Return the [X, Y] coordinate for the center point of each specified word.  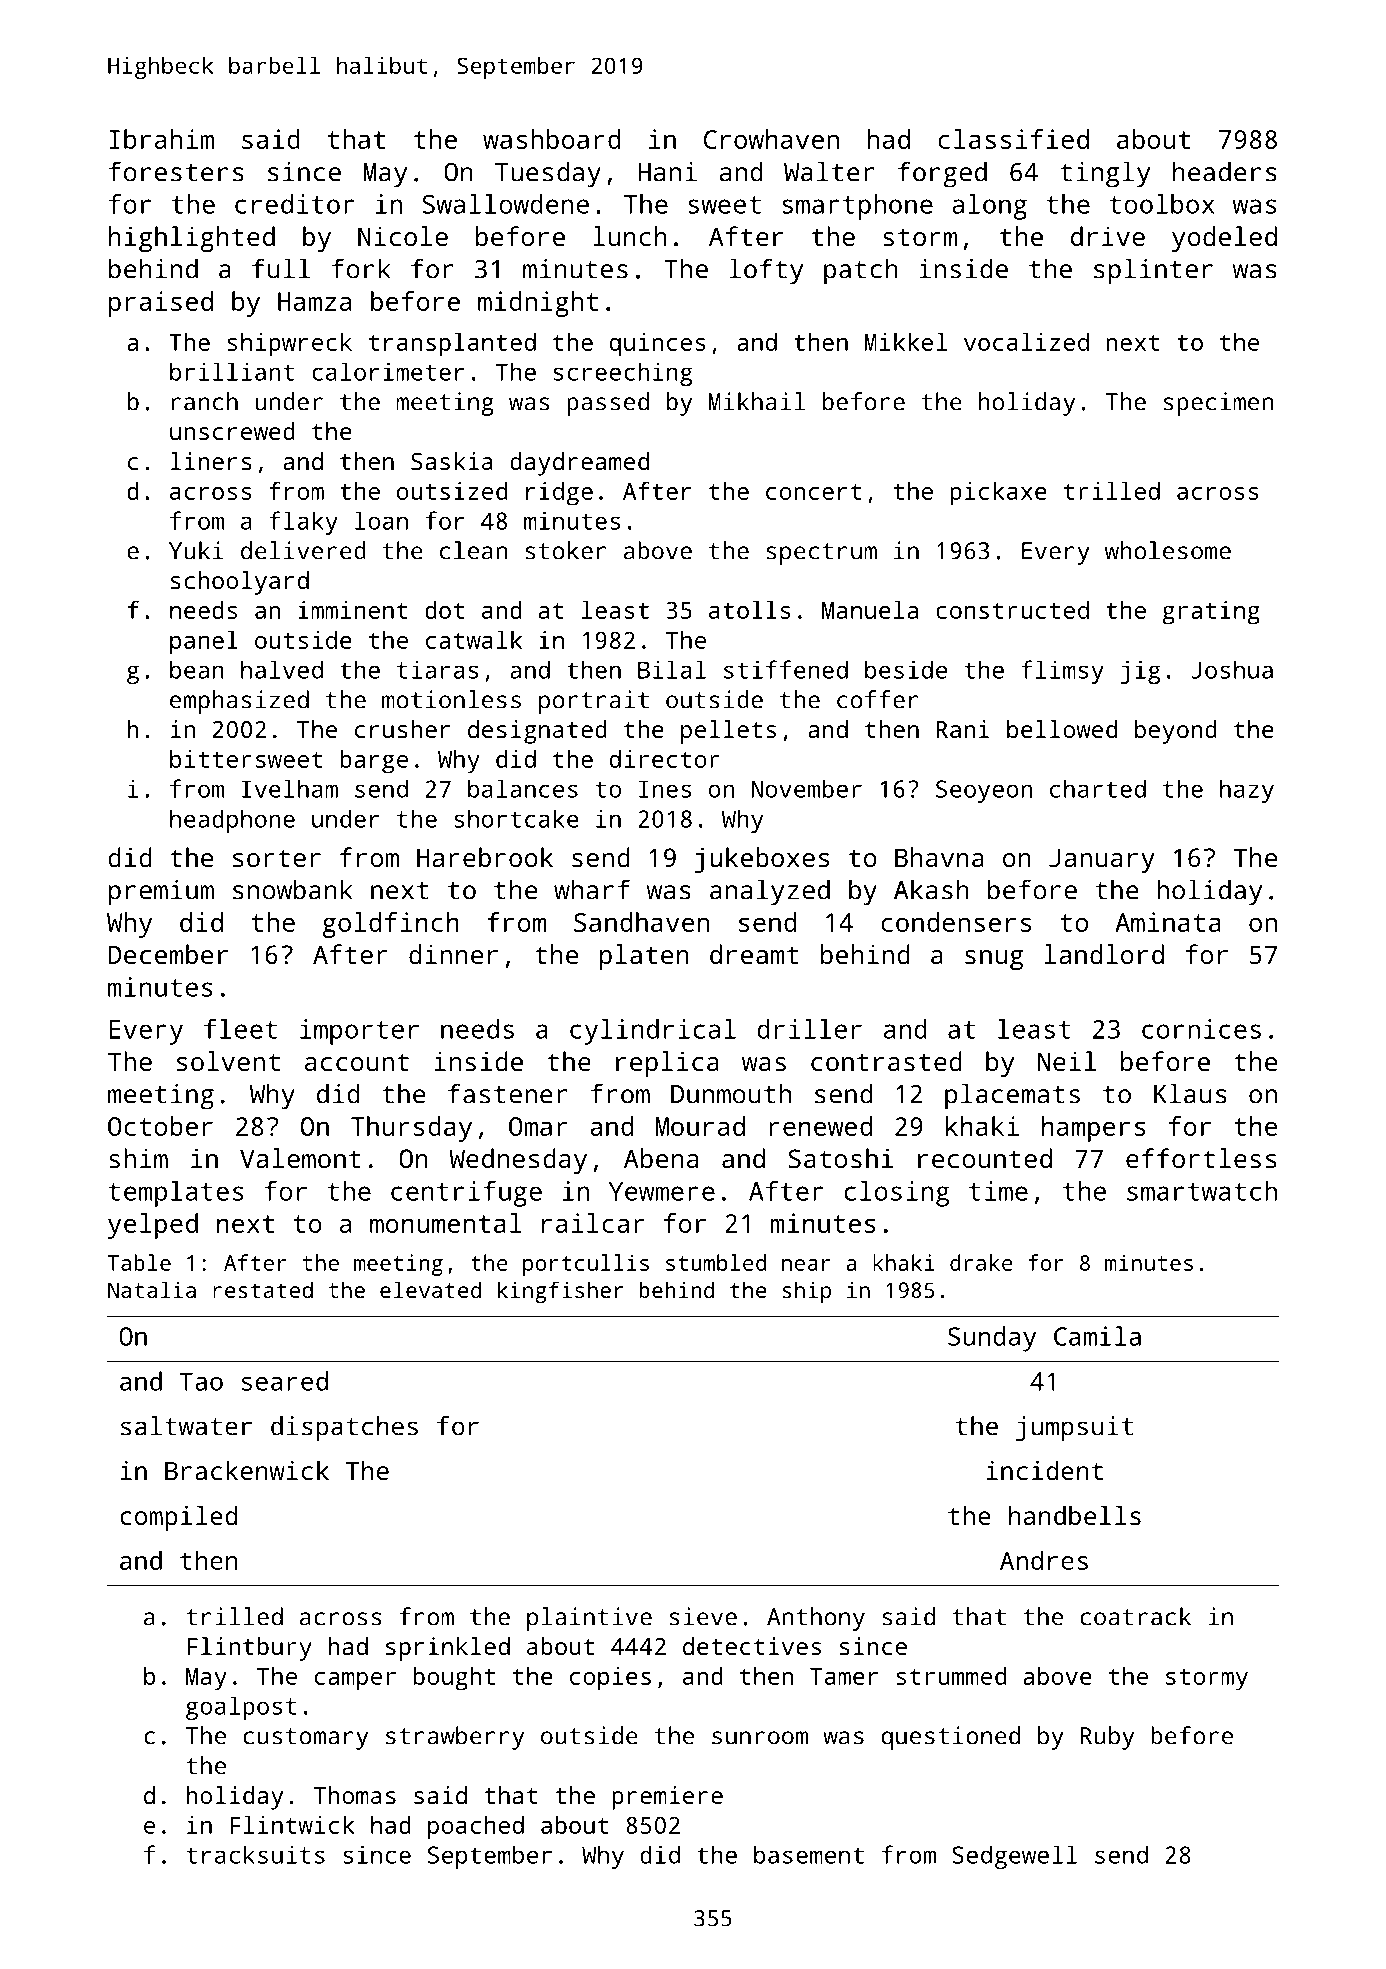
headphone [232, 821]
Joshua [1232, 669]
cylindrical [653, 1032]
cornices [1201, 1029]
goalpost [241, 1708]
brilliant [232, 371]
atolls [750, 610]
